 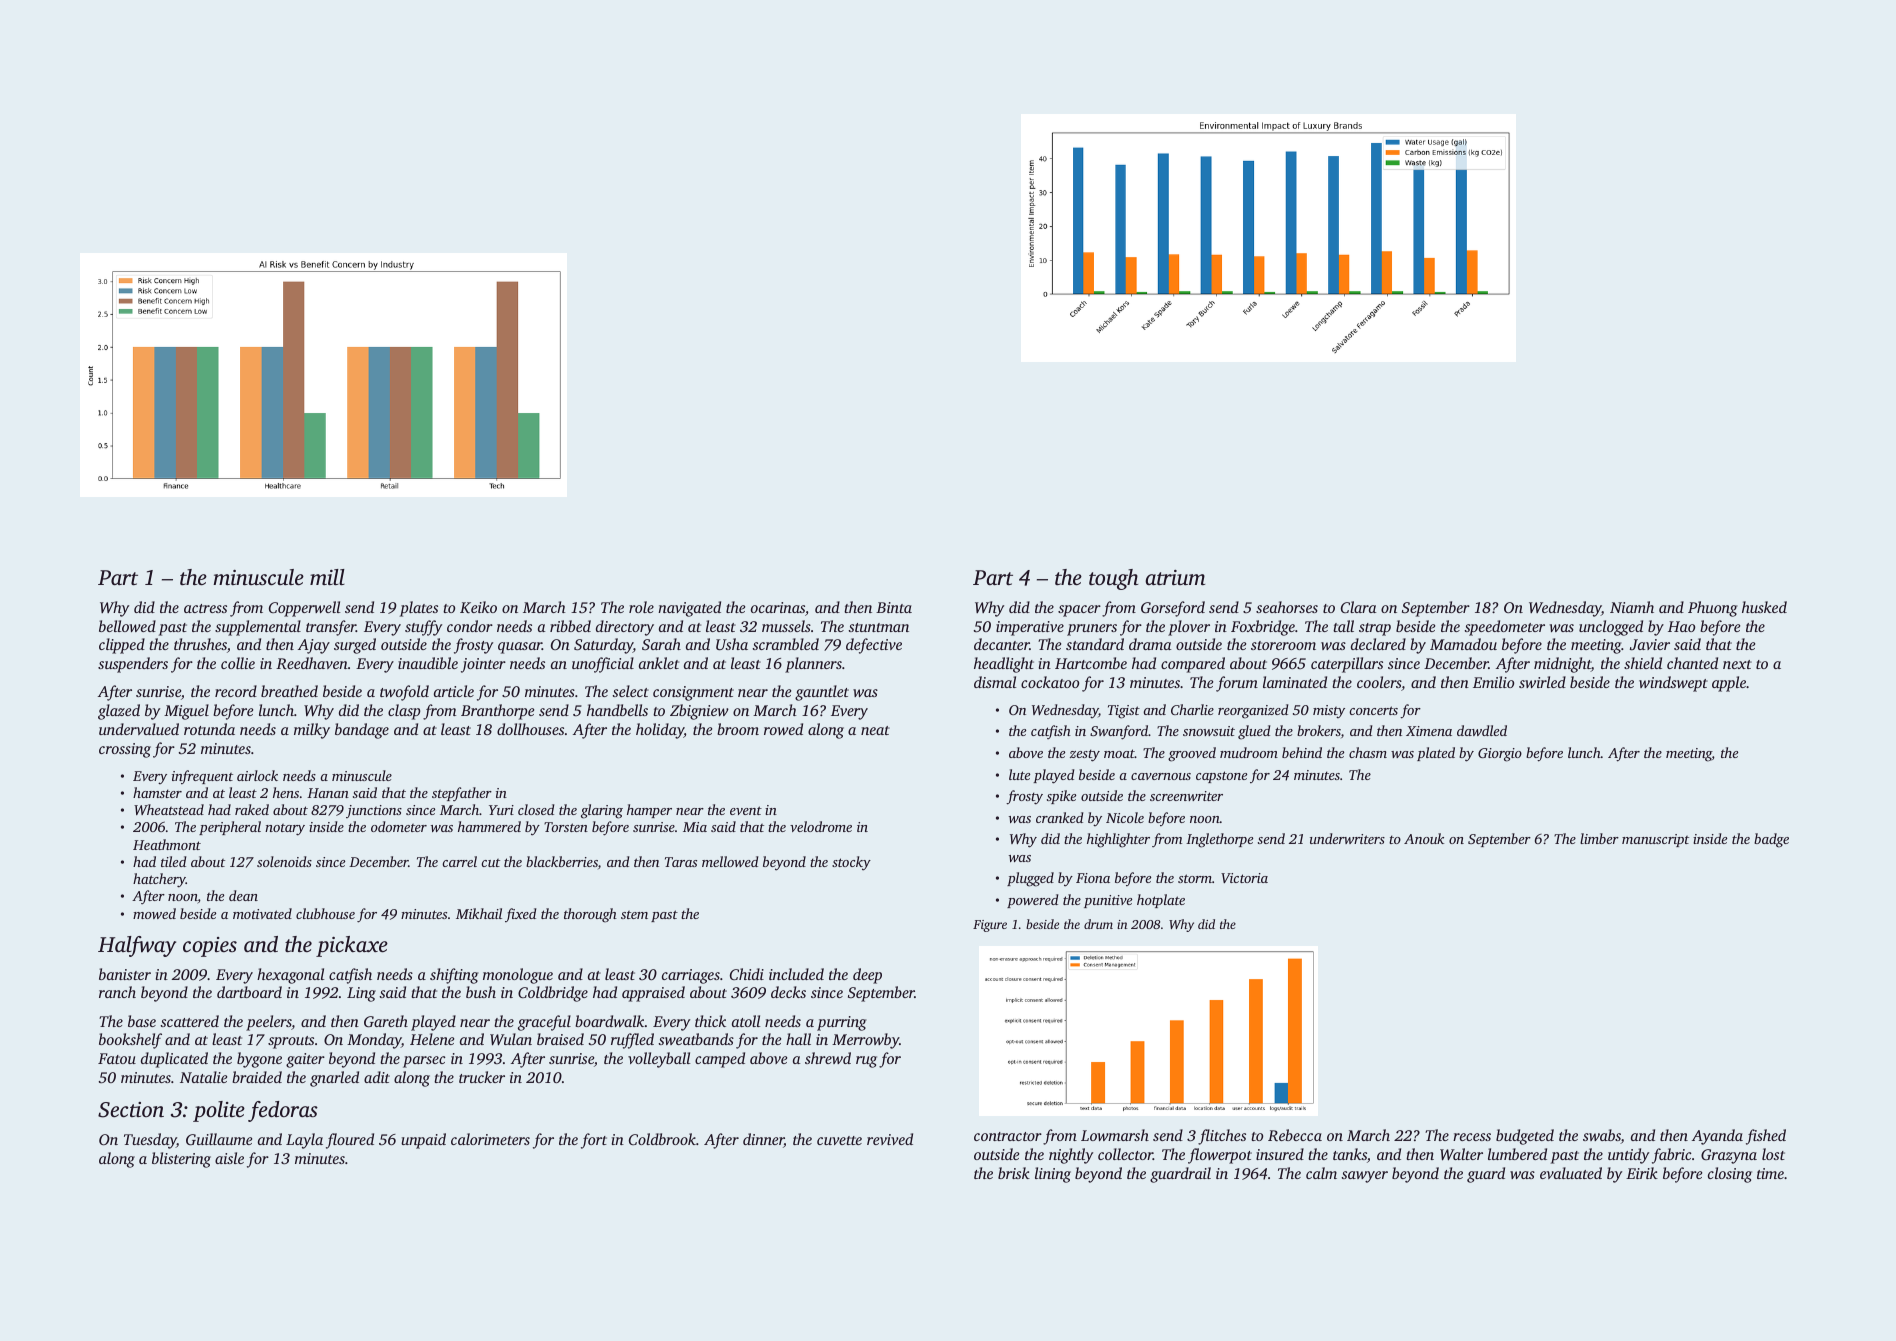 What do you see at coordinates (419, 609) in the screenshot?
I see `plates` at bounding box center [419, 609].
